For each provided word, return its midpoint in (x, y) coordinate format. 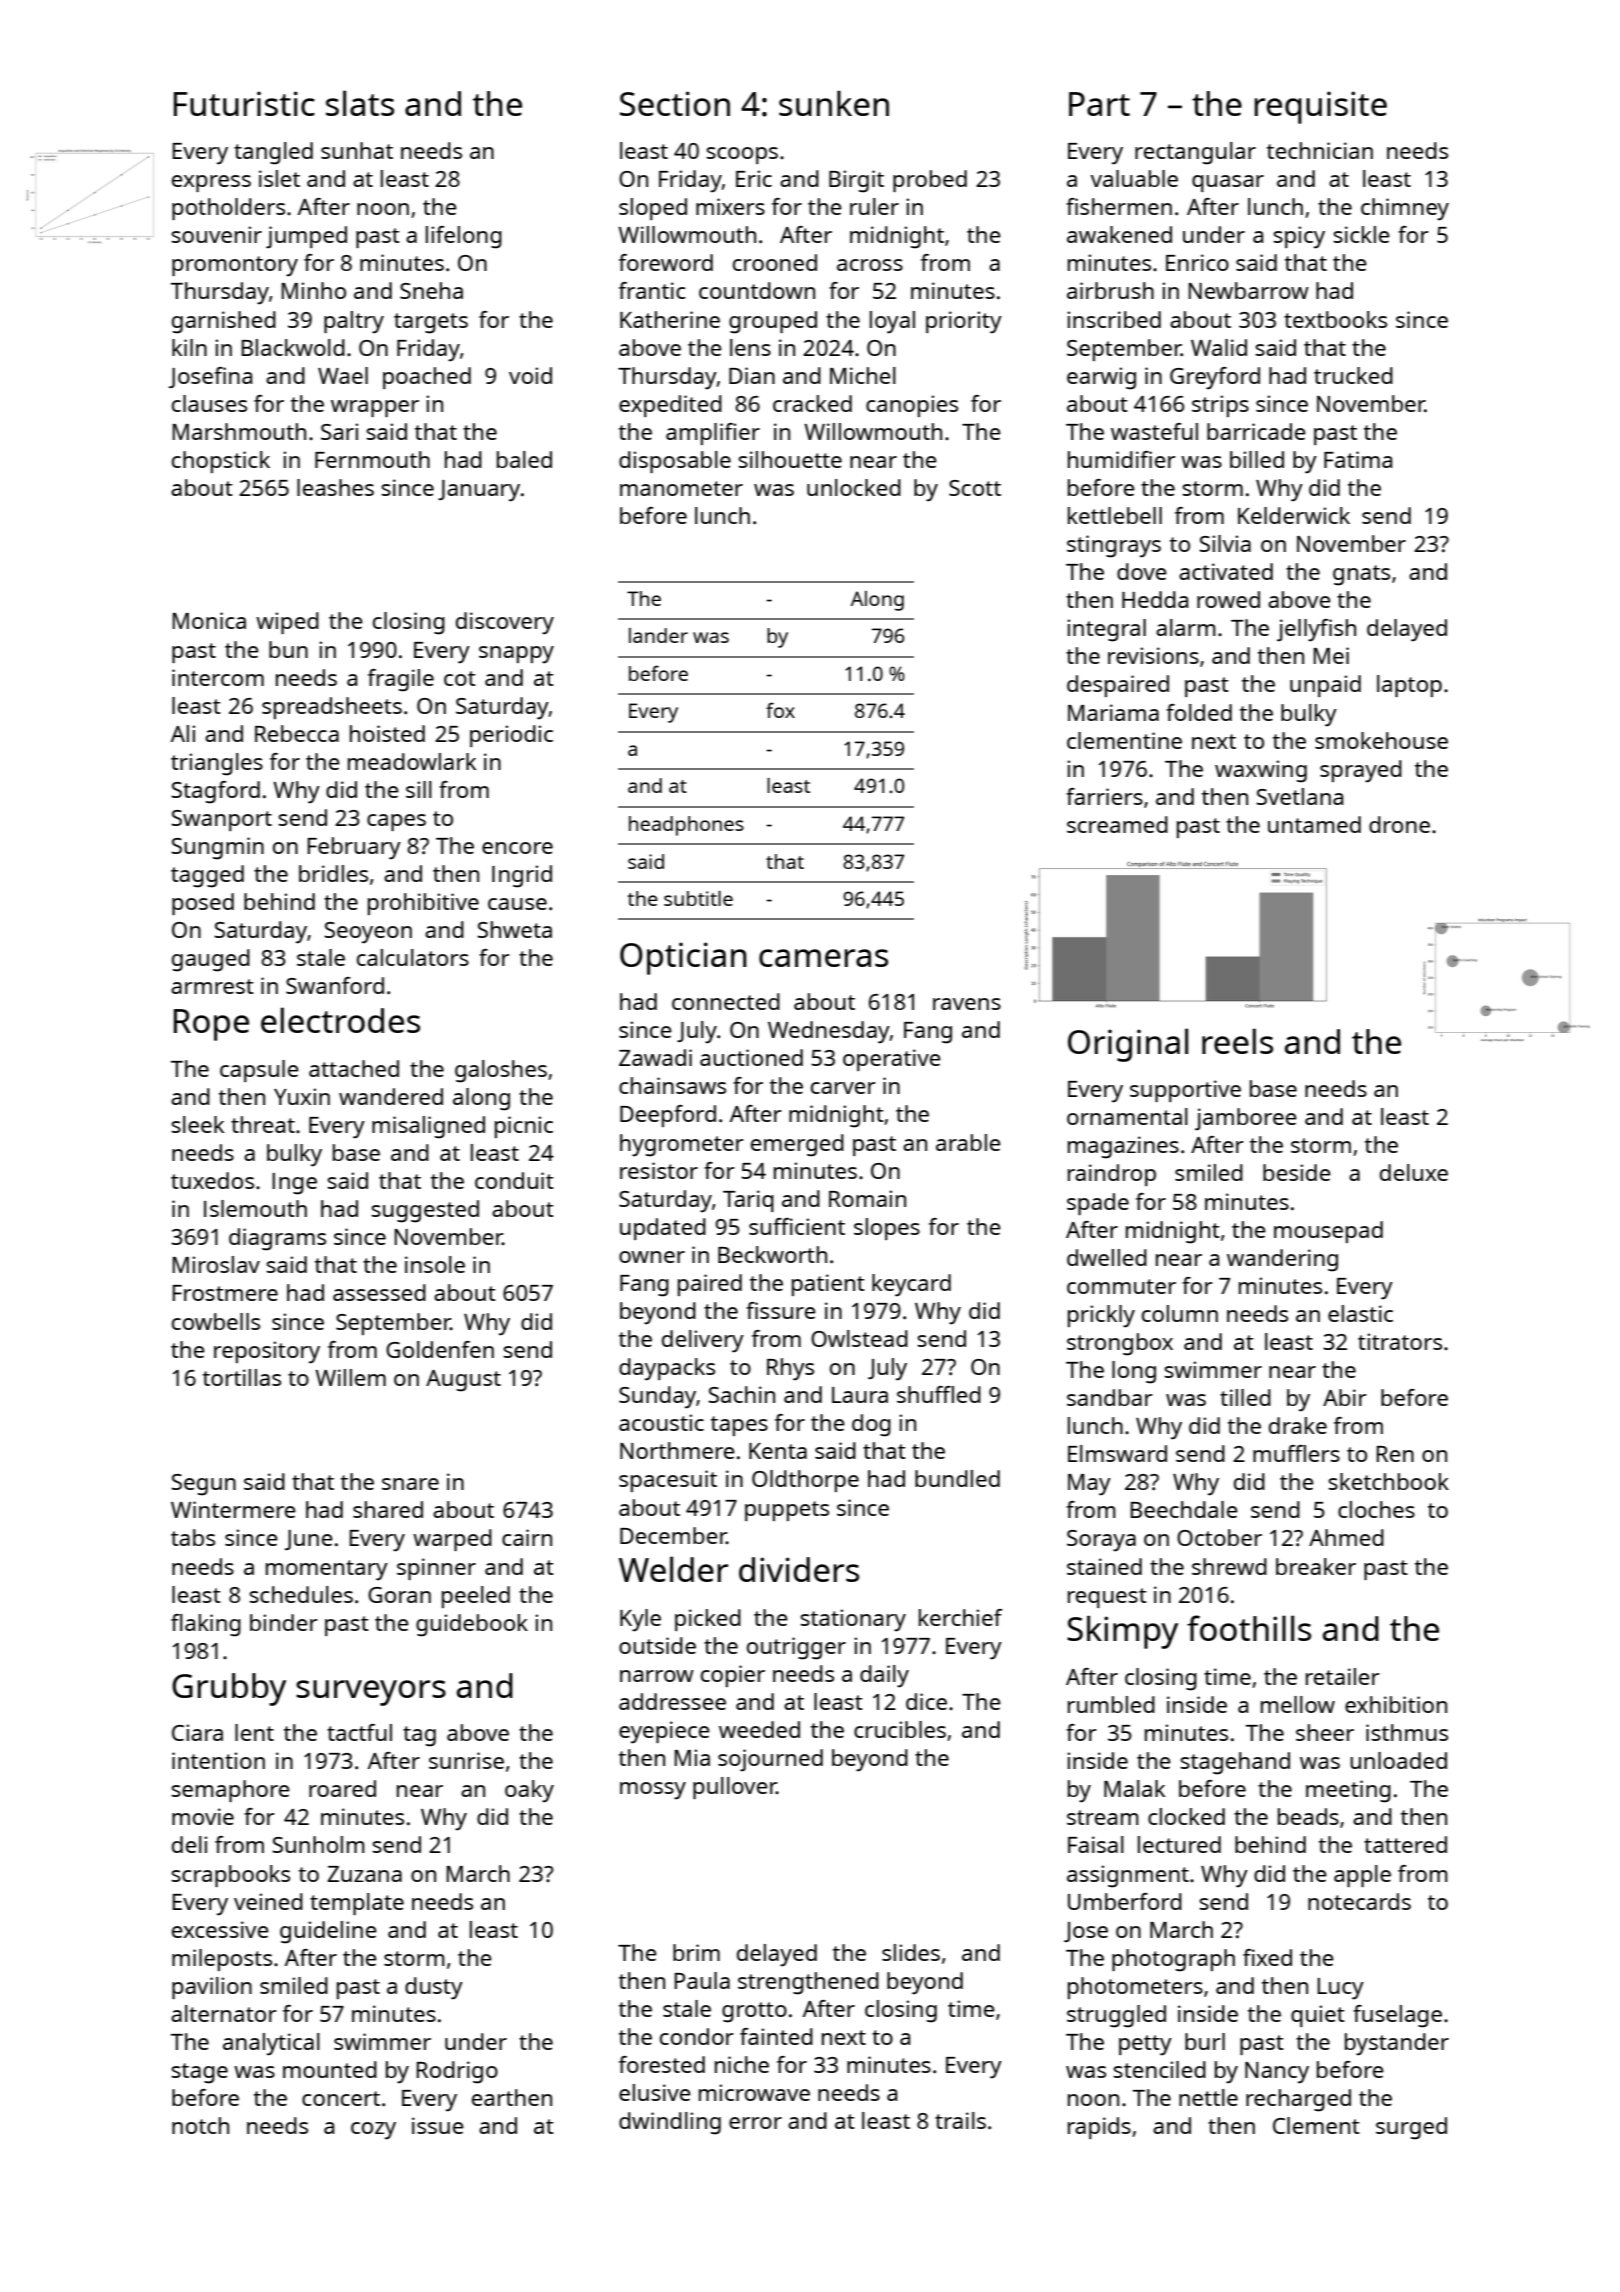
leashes (335, 487)
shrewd (1229, 1566)
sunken (834, 103)
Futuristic (244, 103)
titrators (1400, 1341)
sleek (197, 1124)
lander (658, 635)
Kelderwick (1294, 515)
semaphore (230, 1791)
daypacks (667, 1369)
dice (926, 1701)
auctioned (751, 1057)
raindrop (1112, 1175)
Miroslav (216, 1264)
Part (1099, 104)
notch (200, 2125)
